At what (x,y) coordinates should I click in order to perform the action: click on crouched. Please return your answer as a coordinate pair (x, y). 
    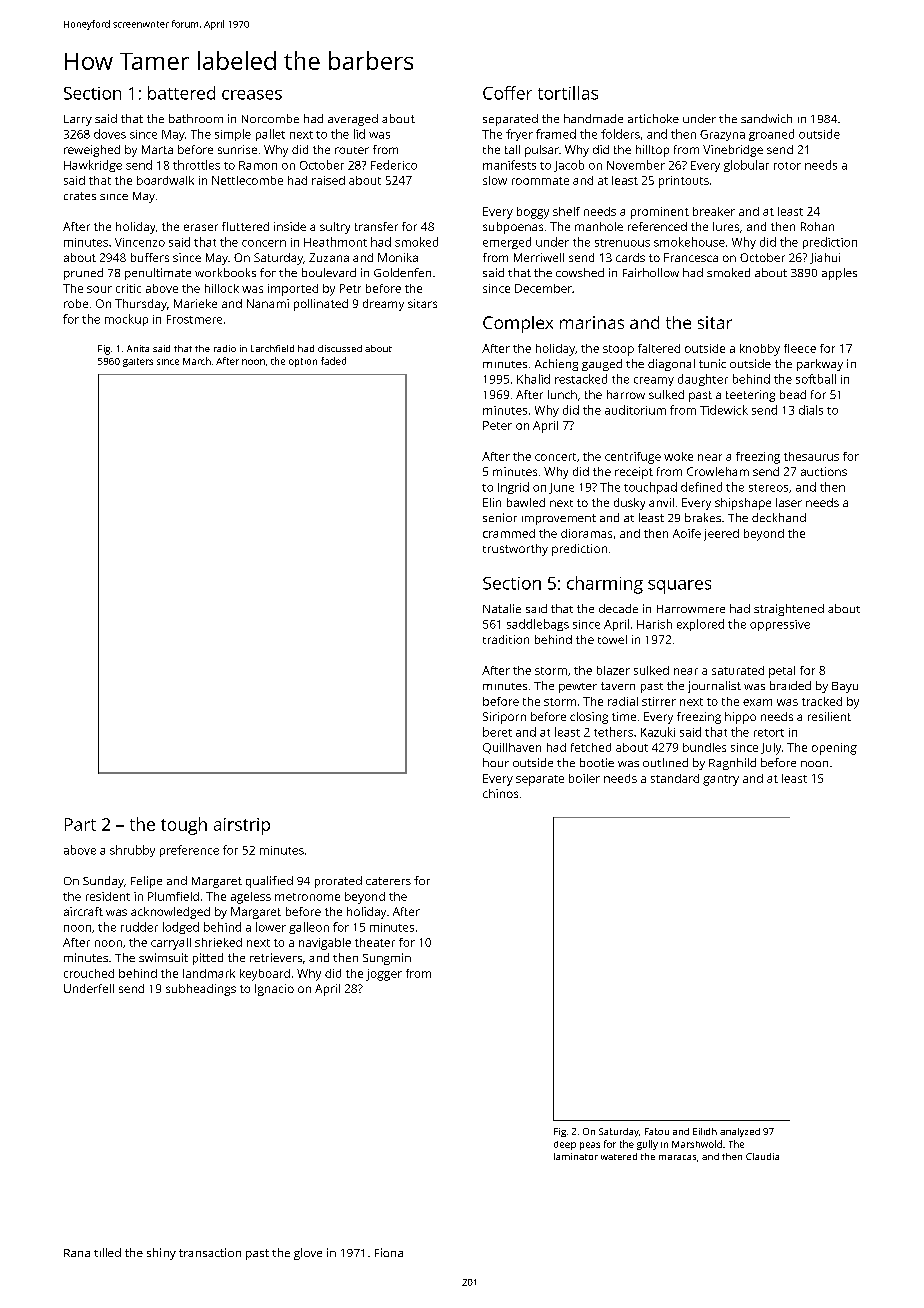
    Looking at the image, I should click on (89, 973).
